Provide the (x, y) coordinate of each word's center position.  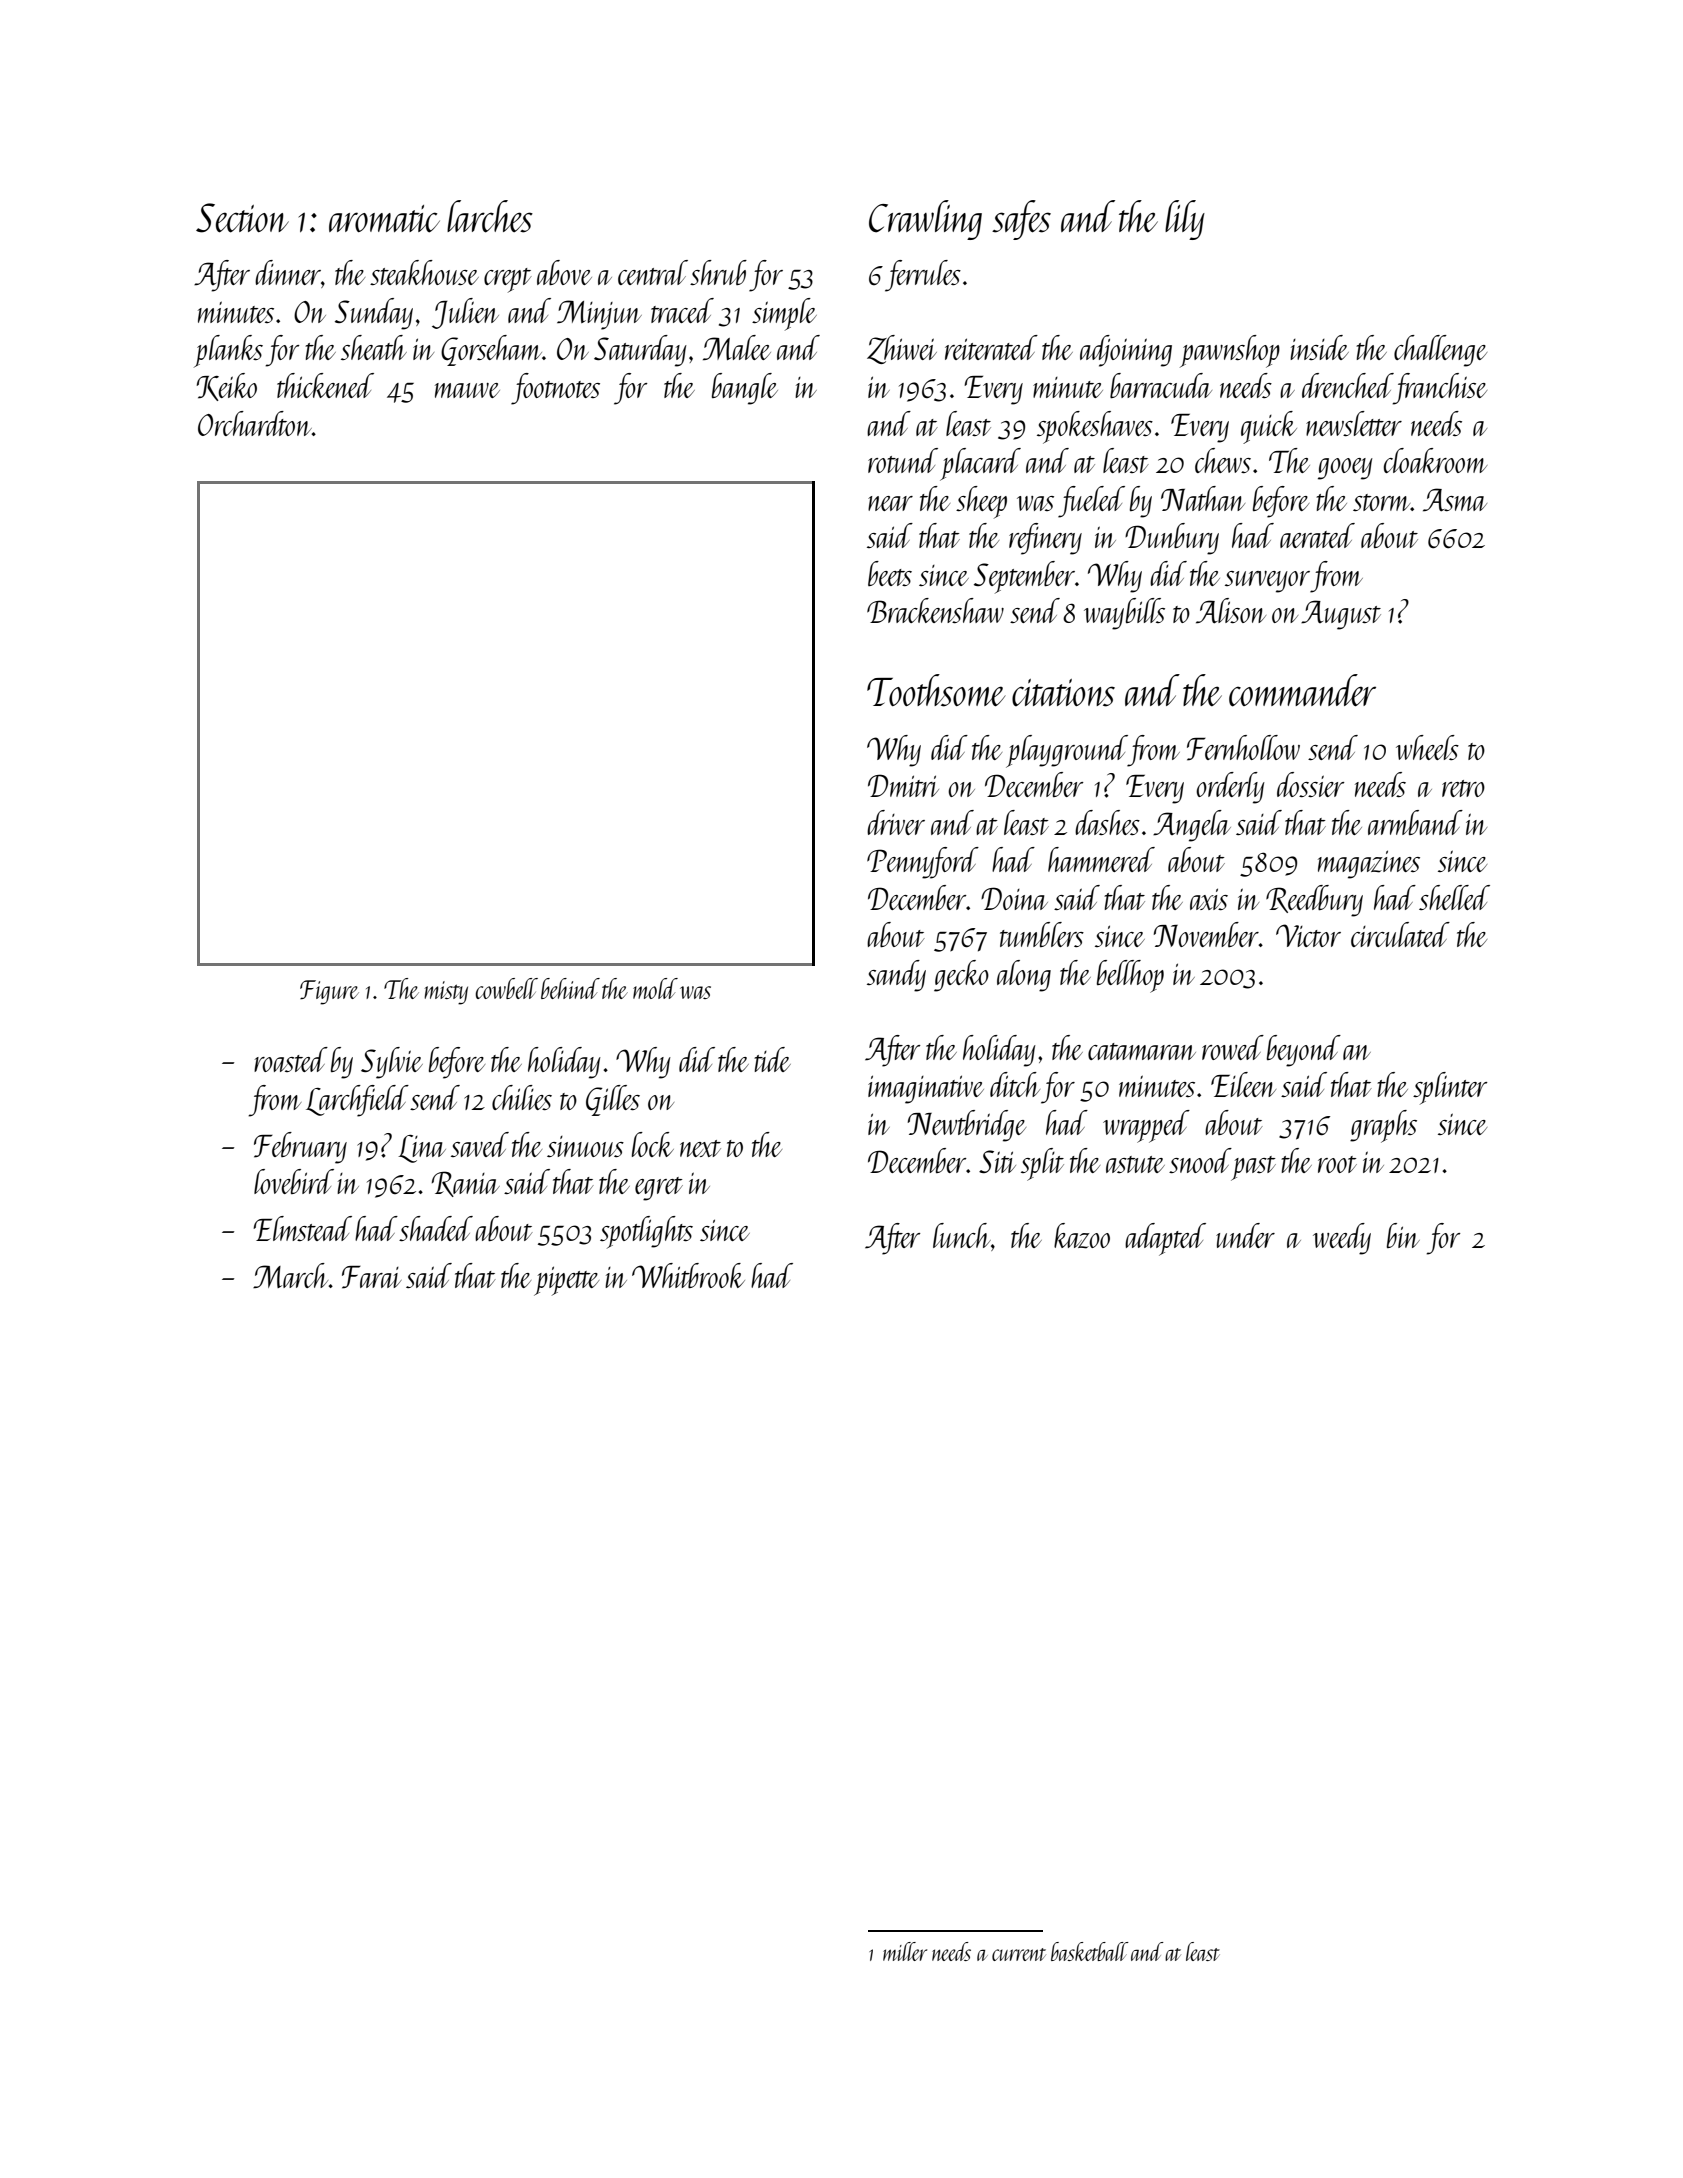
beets (890, 573)
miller (905, 1951)
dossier (1310, 784)
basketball (1090, 1951)
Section (242, 218)
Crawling (925, 220)
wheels (1427, 747)
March (291, 1275)
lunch (962, 1235)
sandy (896, 976)
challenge (1440, 351)
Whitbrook (688, 1275)
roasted (291, 1059)
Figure (329, 992)
